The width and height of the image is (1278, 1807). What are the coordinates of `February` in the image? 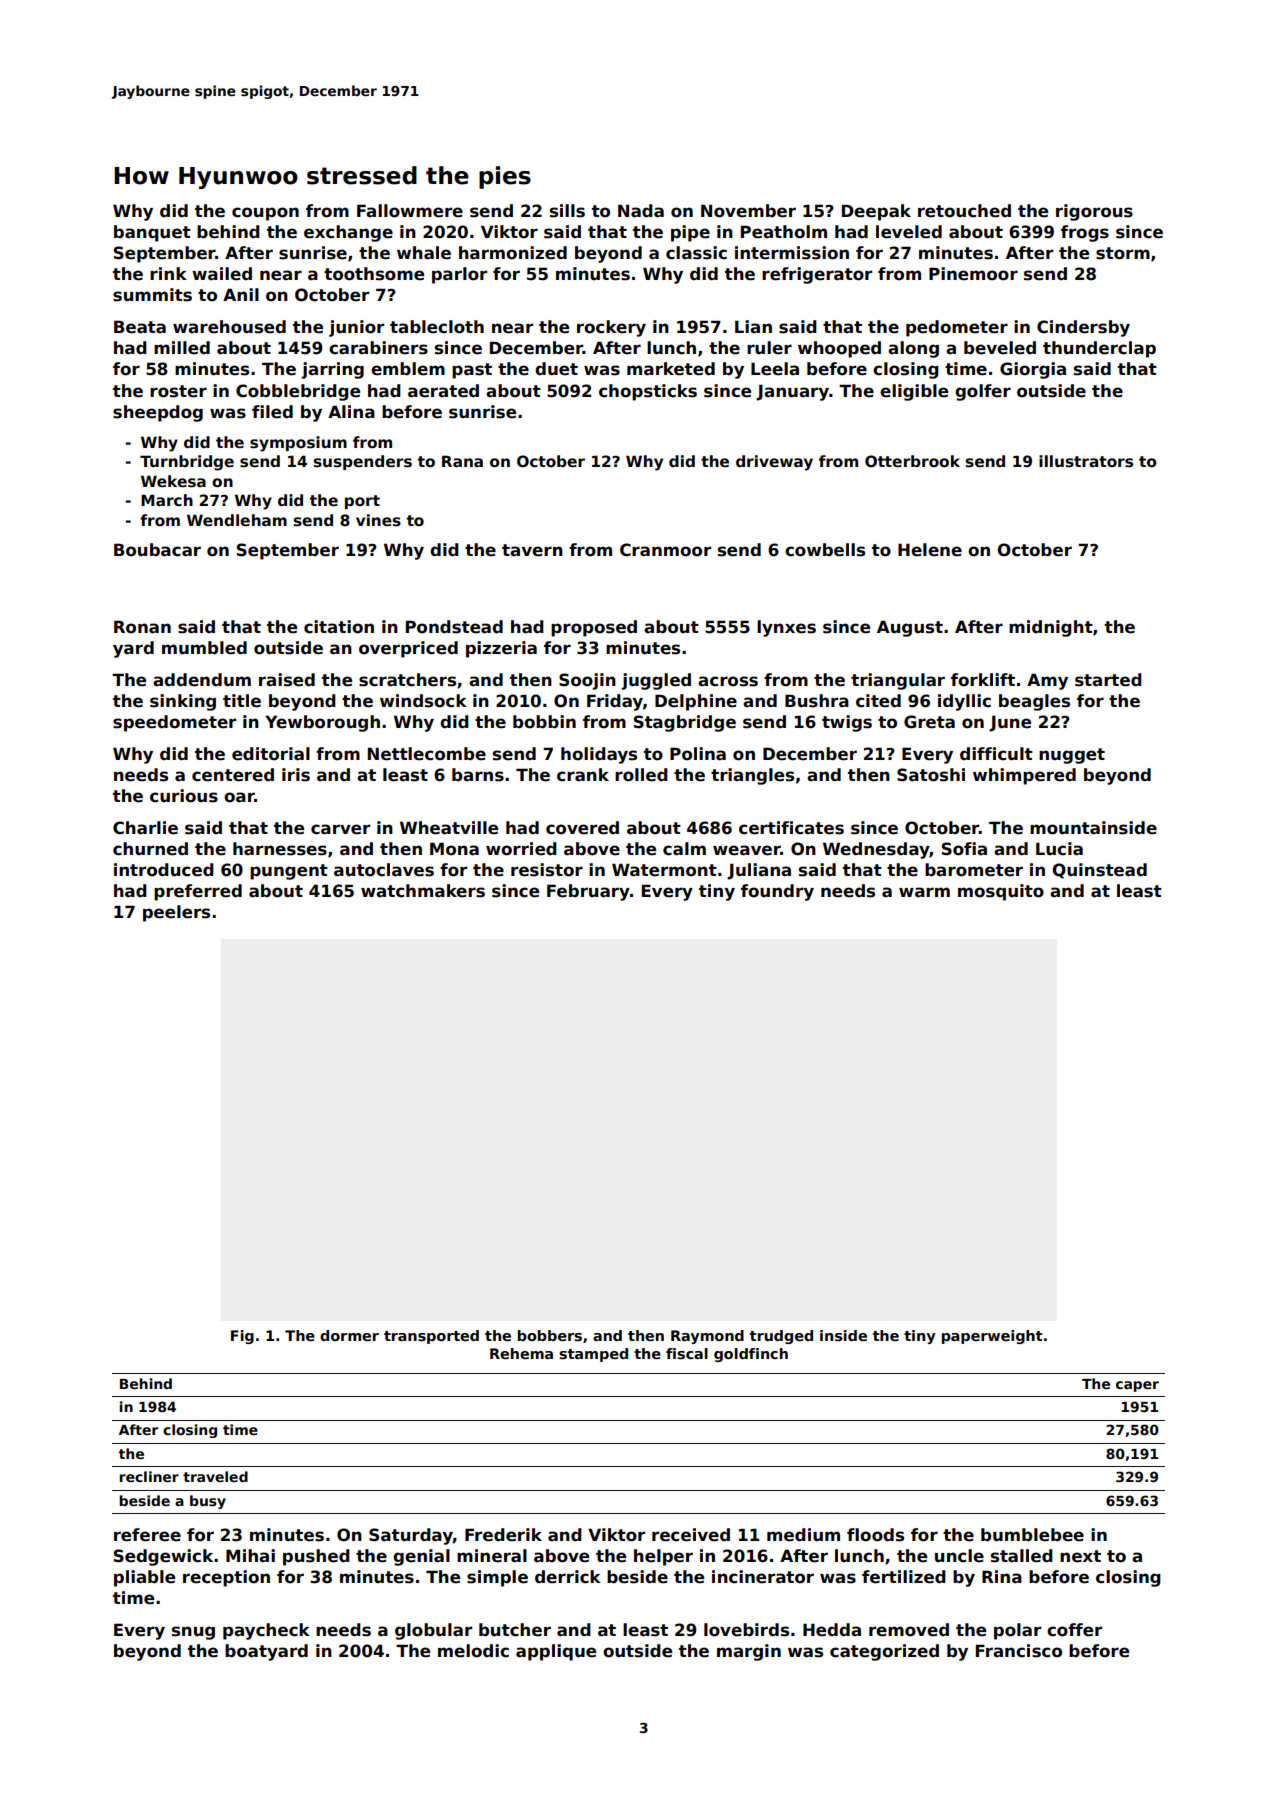 It's located at (588, 892).
